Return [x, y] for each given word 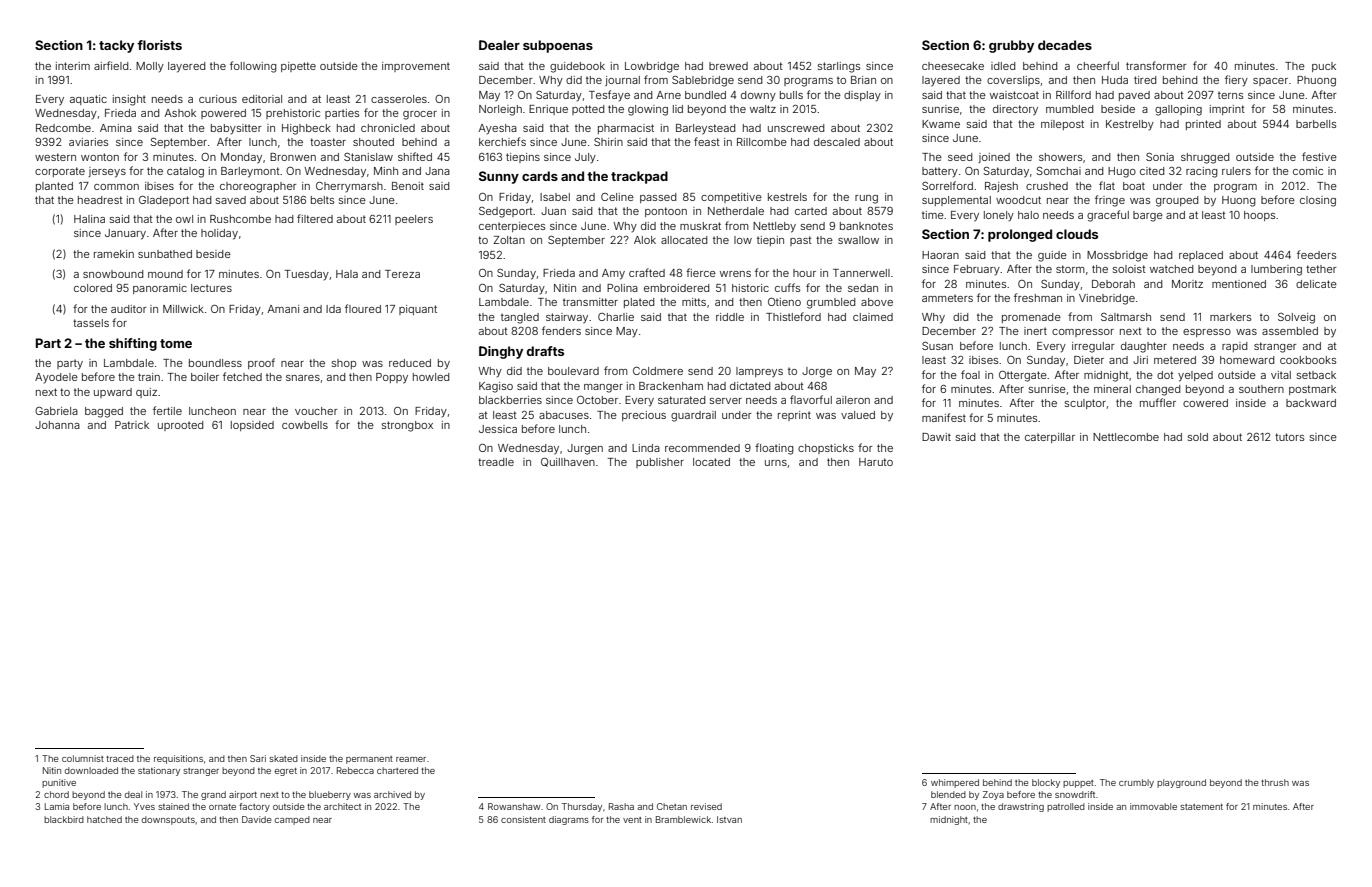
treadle [496, 462]
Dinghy [501, 352]
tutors [1289, 437]
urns [776, 463]
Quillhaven [568, 462]
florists [159, 45]
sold [1198, 437]
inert [1035, 331]
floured [363, 308]
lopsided [252, 426]
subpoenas [558, 46]
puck [1324, 67]
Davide [257, 819]
